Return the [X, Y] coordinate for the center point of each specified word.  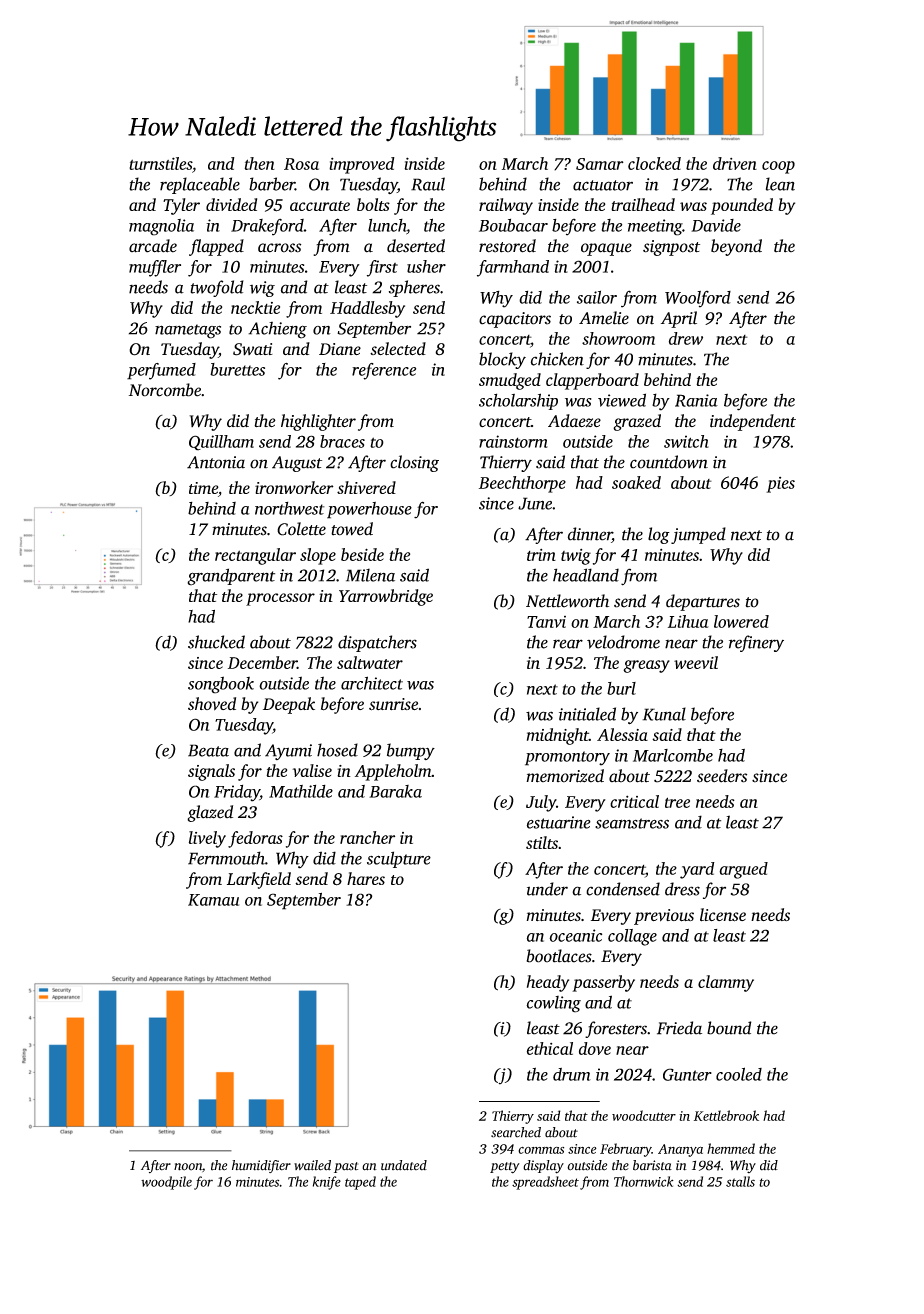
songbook [221, 685]
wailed [312, 1165]
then [259, 163]
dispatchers [377, 643]
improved [362, 165]
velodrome [623, 642]
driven [735, 163]
